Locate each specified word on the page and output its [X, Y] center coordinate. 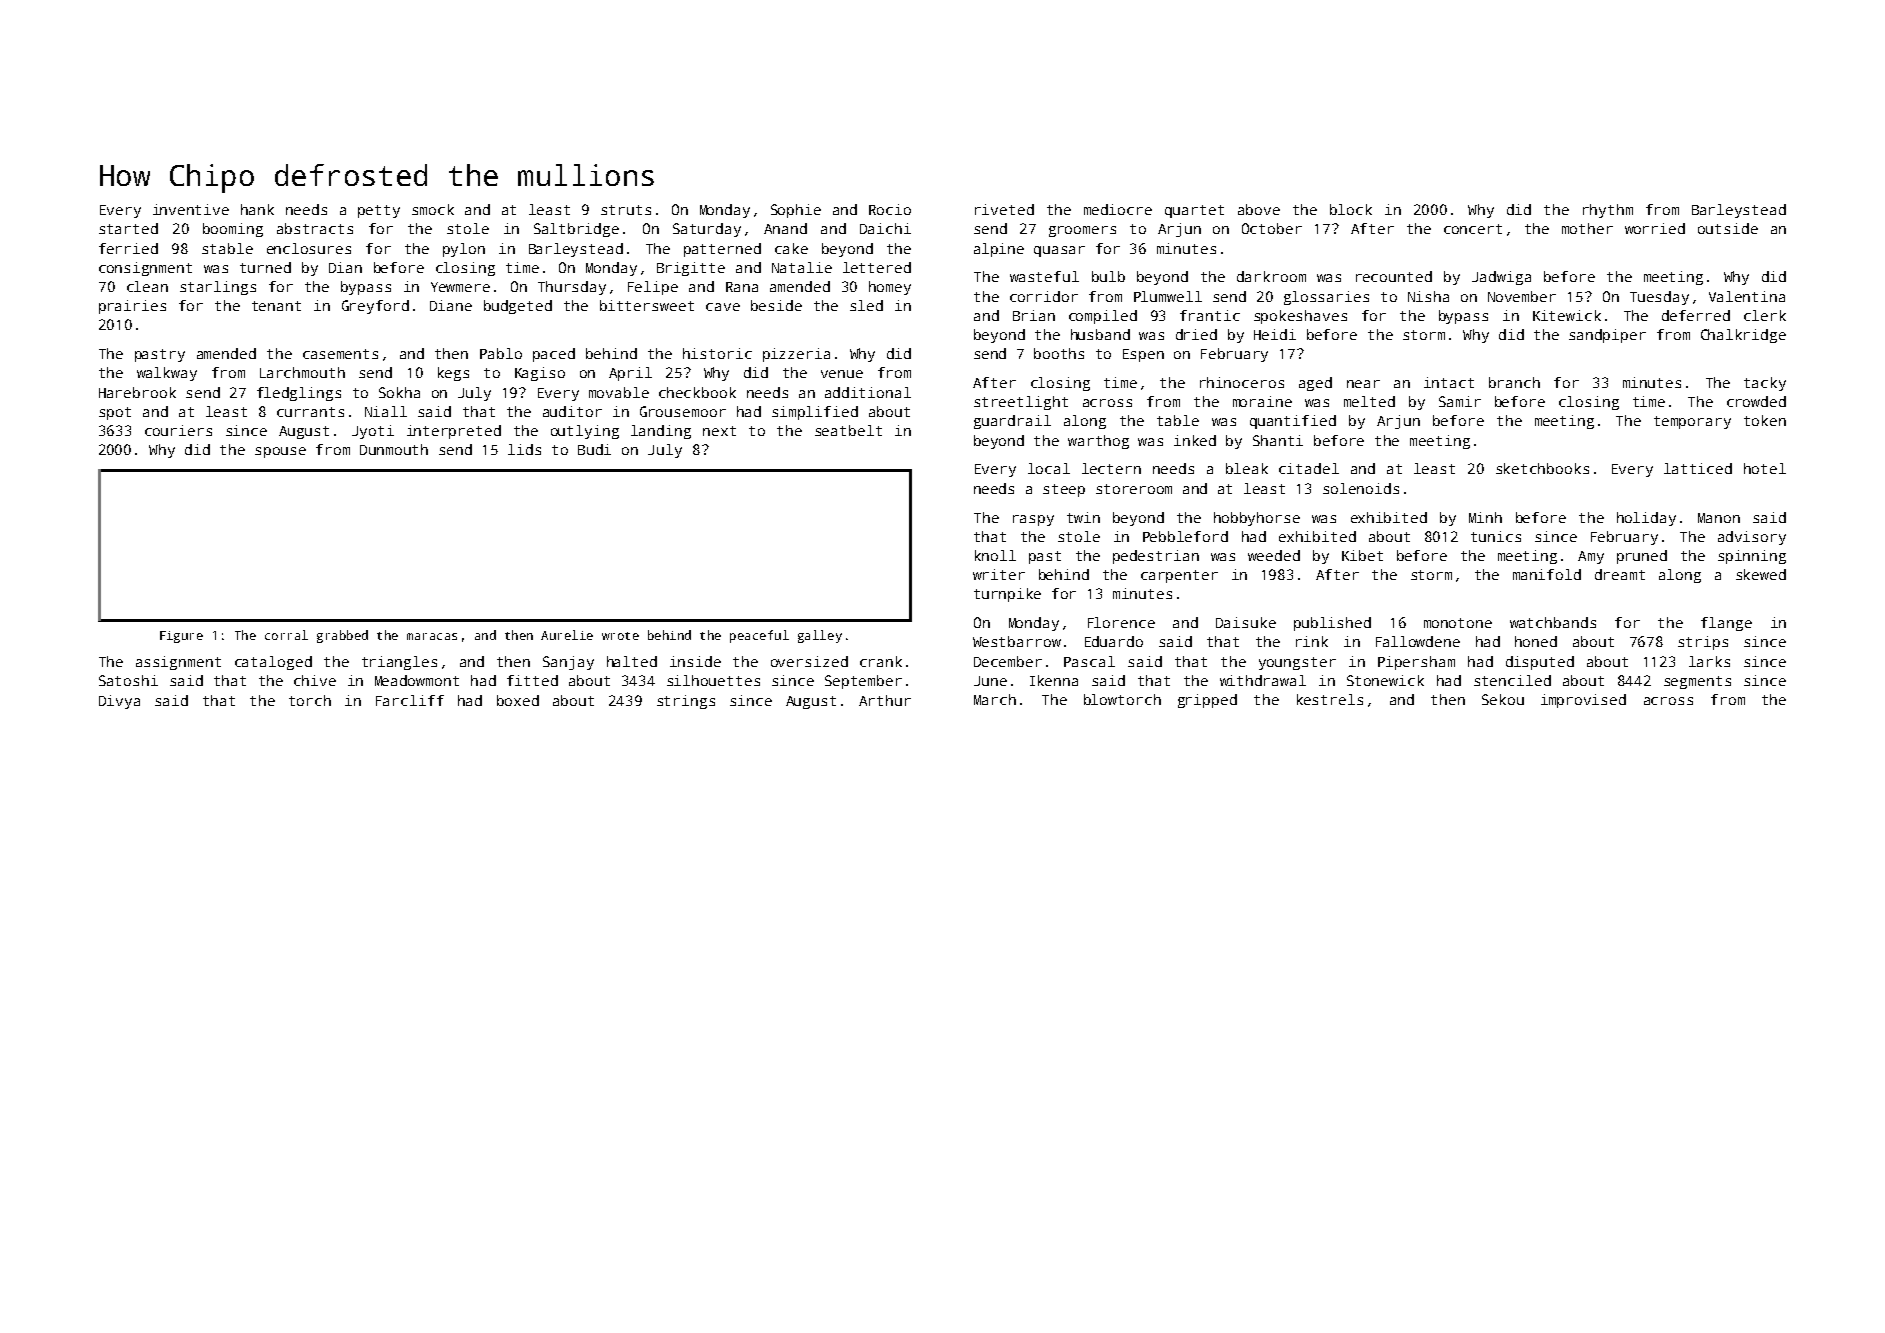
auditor [572, 411]
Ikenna [1054, 680]
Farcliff [410, 700]
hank [257, 209]
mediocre [1118, 209]
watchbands [1553, 622]
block [1351, 209]
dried [1196, 334]
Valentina [1747, 296]
